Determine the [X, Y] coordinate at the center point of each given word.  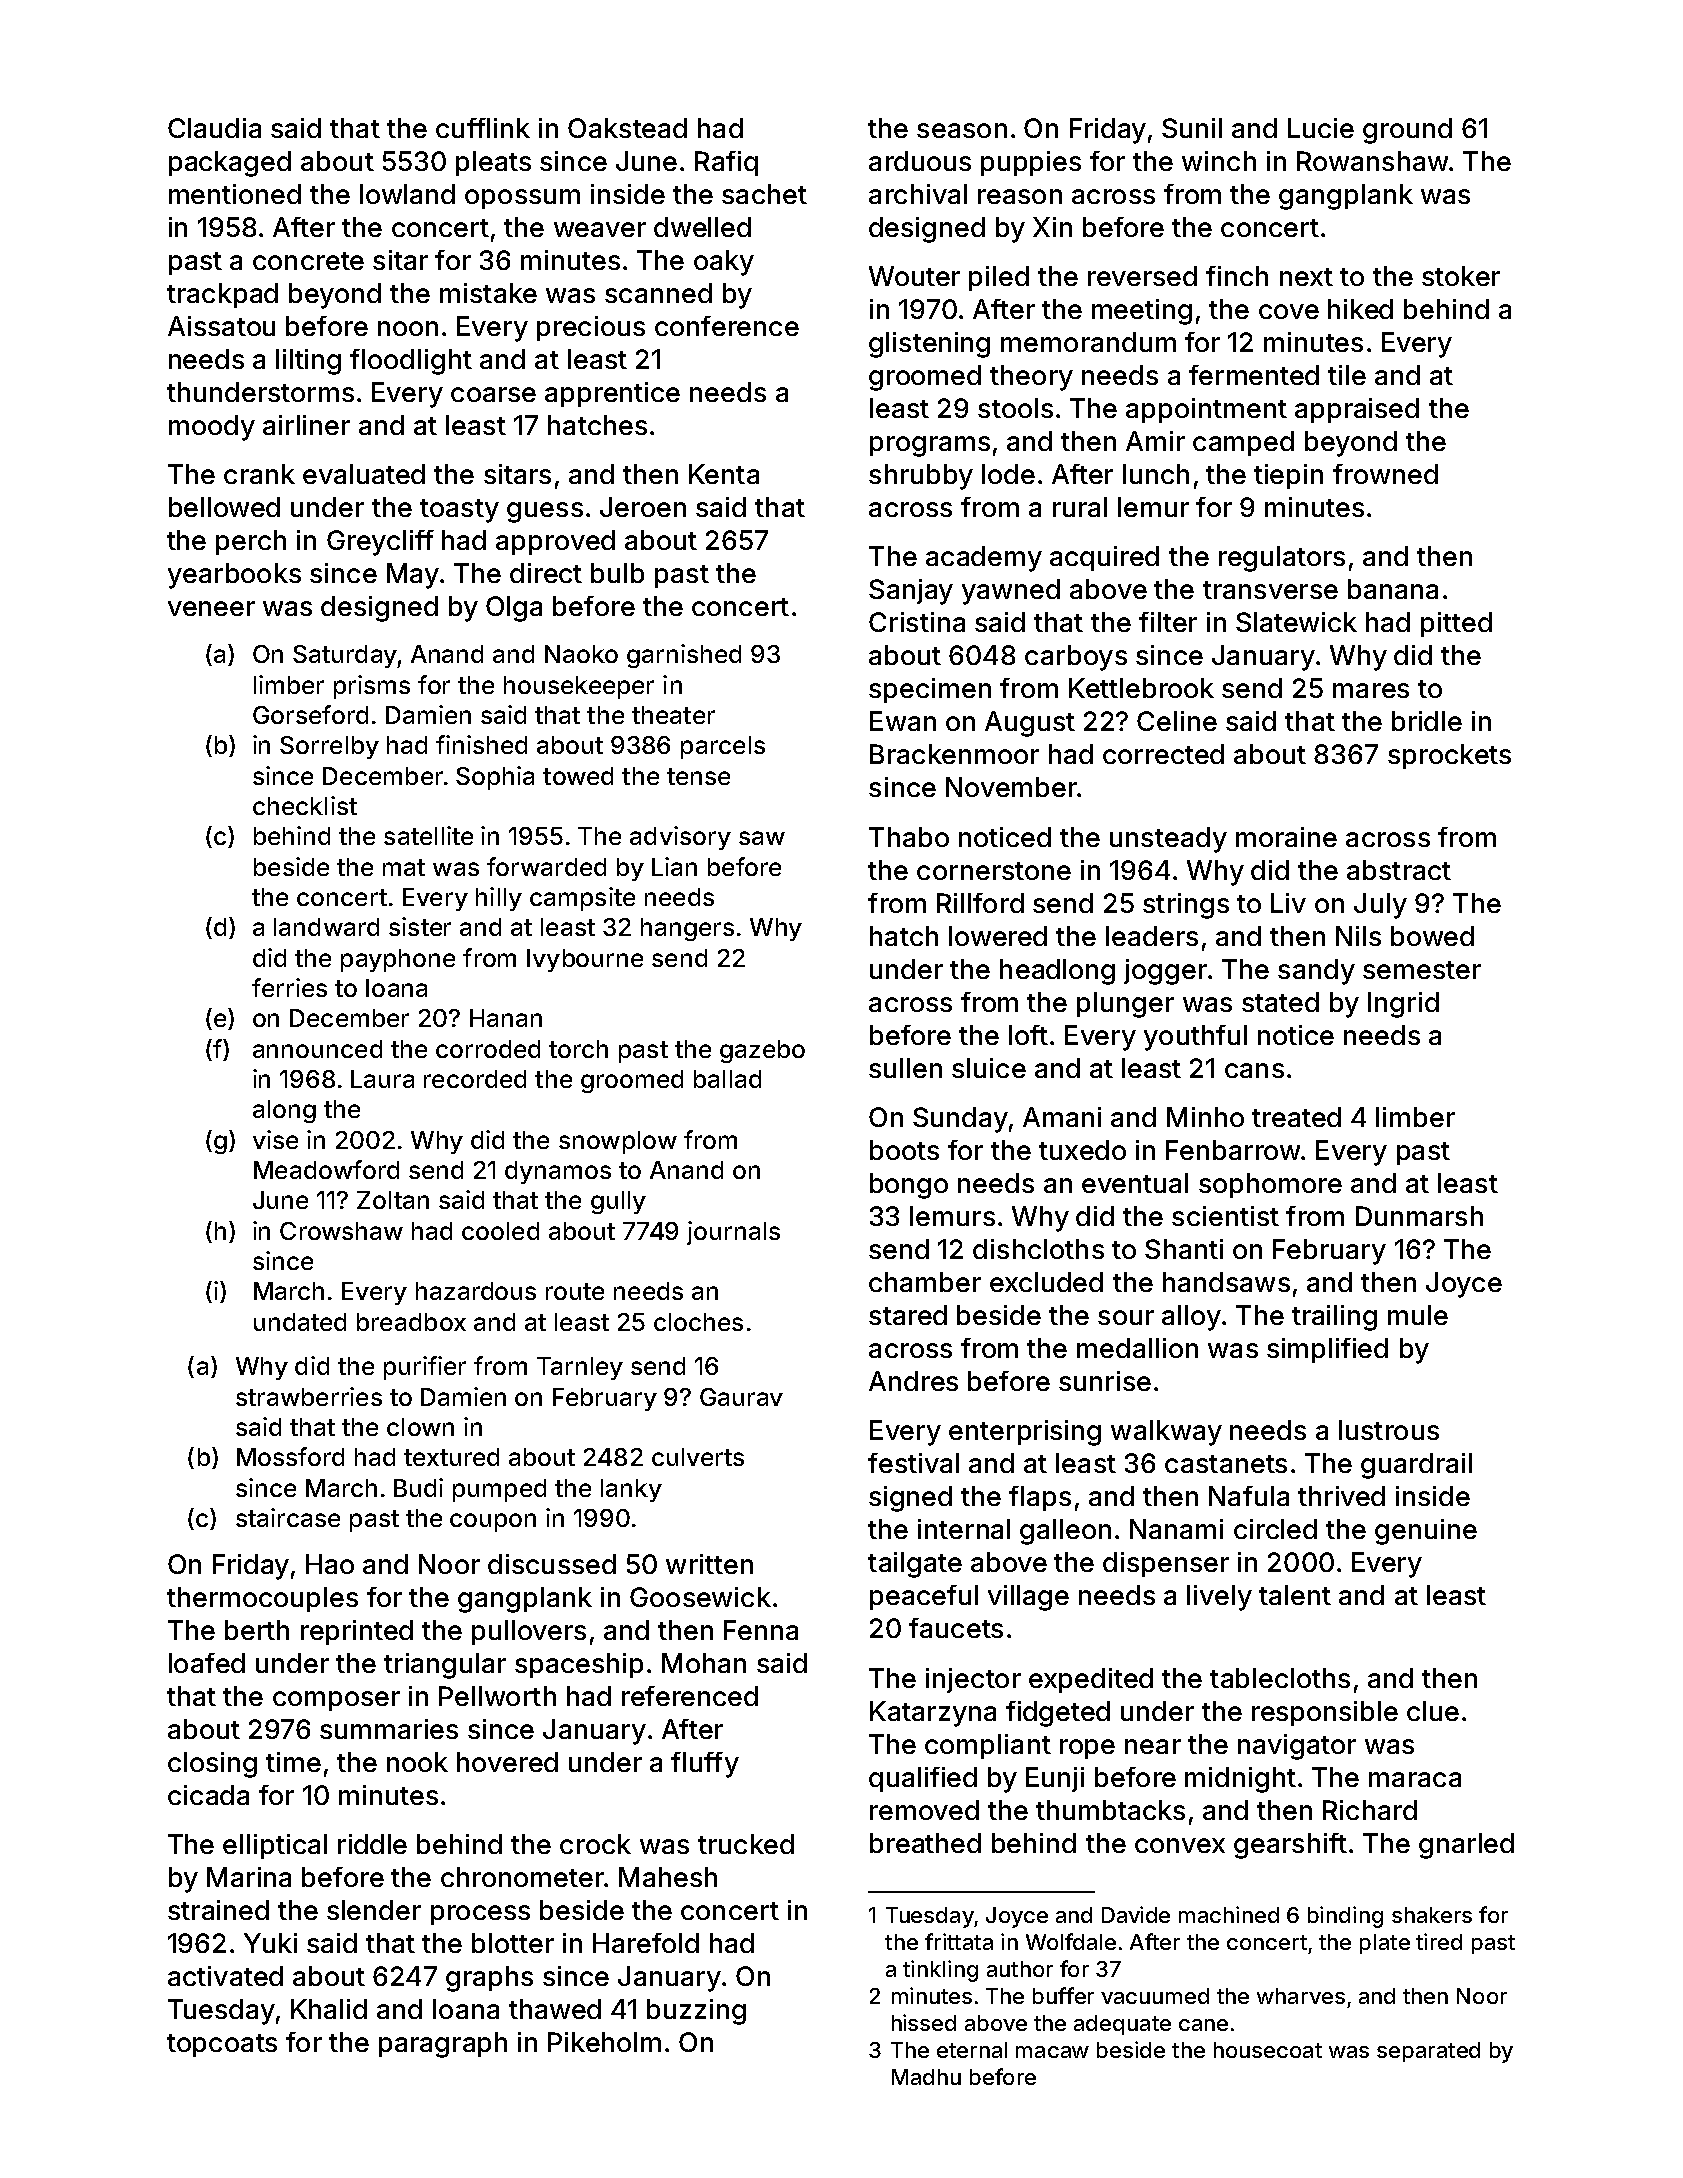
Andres [913, 1381]
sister [420, 926]
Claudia [214, 128]
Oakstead [627, 128]
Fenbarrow [1233, 1150]
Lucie [1321, 128]
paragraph [443, 2045]
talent [1295, 1595]
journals [733, 1233]
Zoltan [393, 1200]
